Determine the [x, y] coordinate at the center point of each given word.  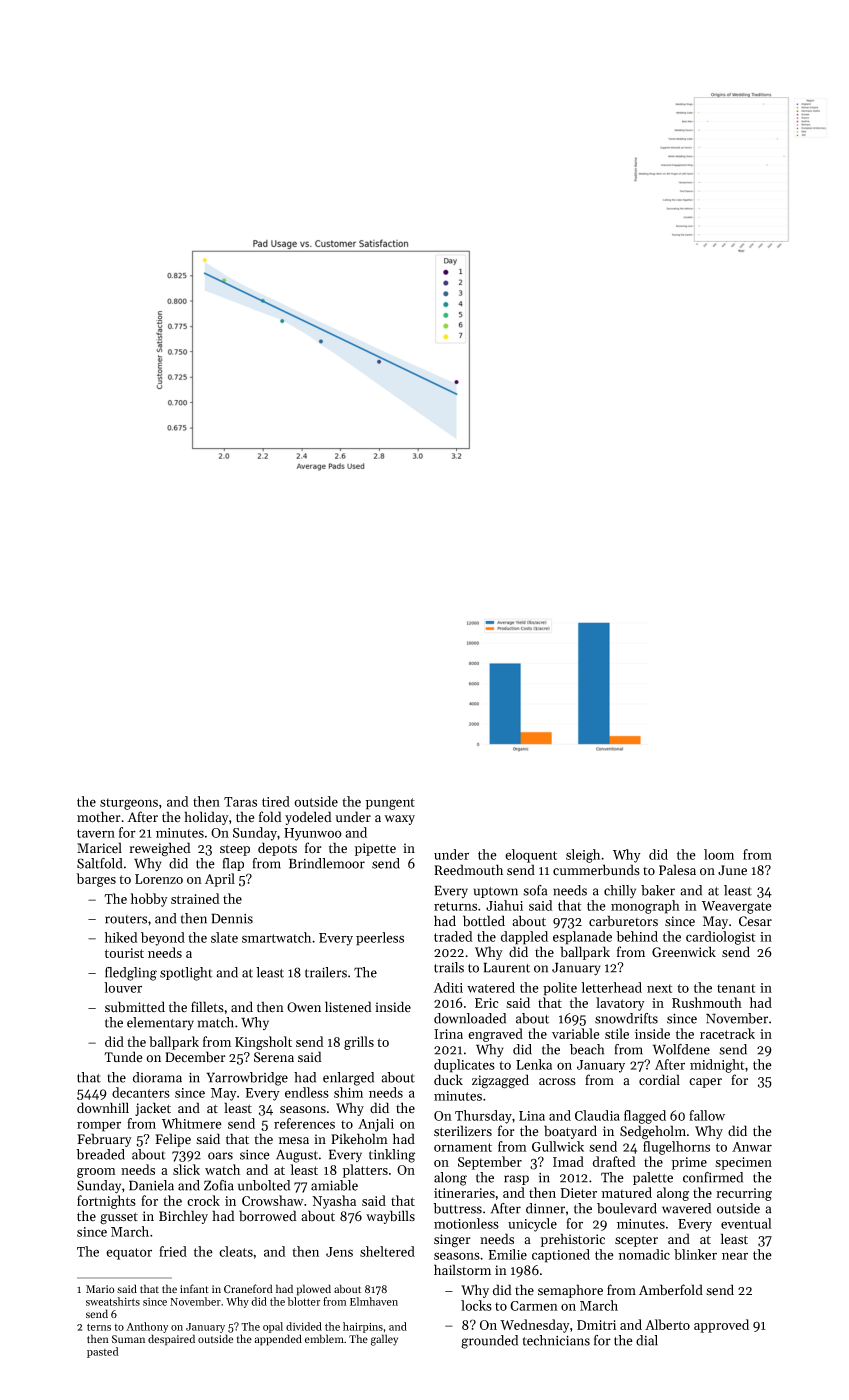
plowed [314, 1290]
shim [348, 1092]
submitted [135, 1007]
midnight [717, 1066]
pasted [103, 1352]
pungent [390, 804]
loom [719, 854]
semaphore [570, 1291]
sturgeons [129, 804]
